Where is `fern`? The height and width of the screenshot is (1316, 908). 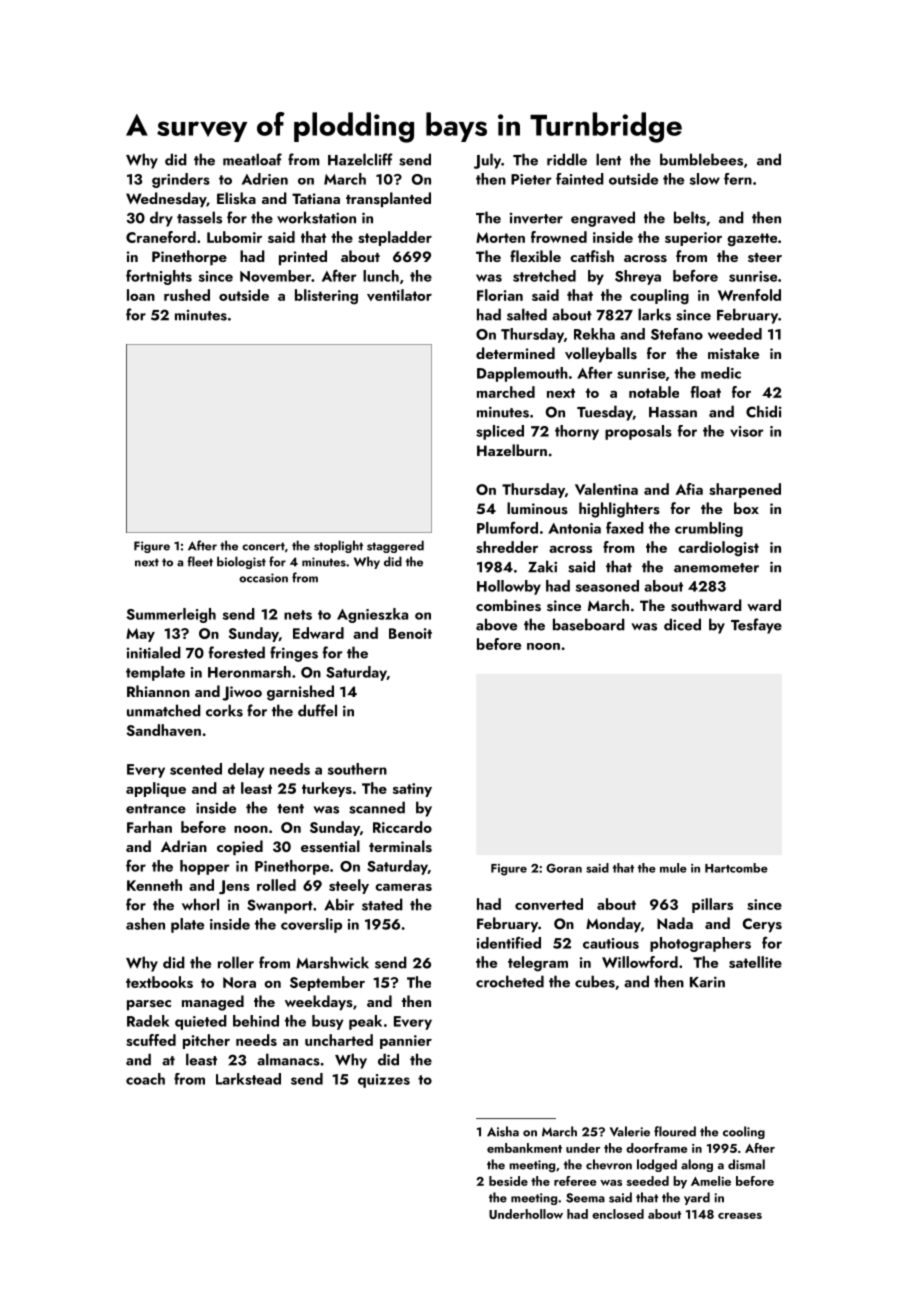
fern is located at coordinates (738, 179).
